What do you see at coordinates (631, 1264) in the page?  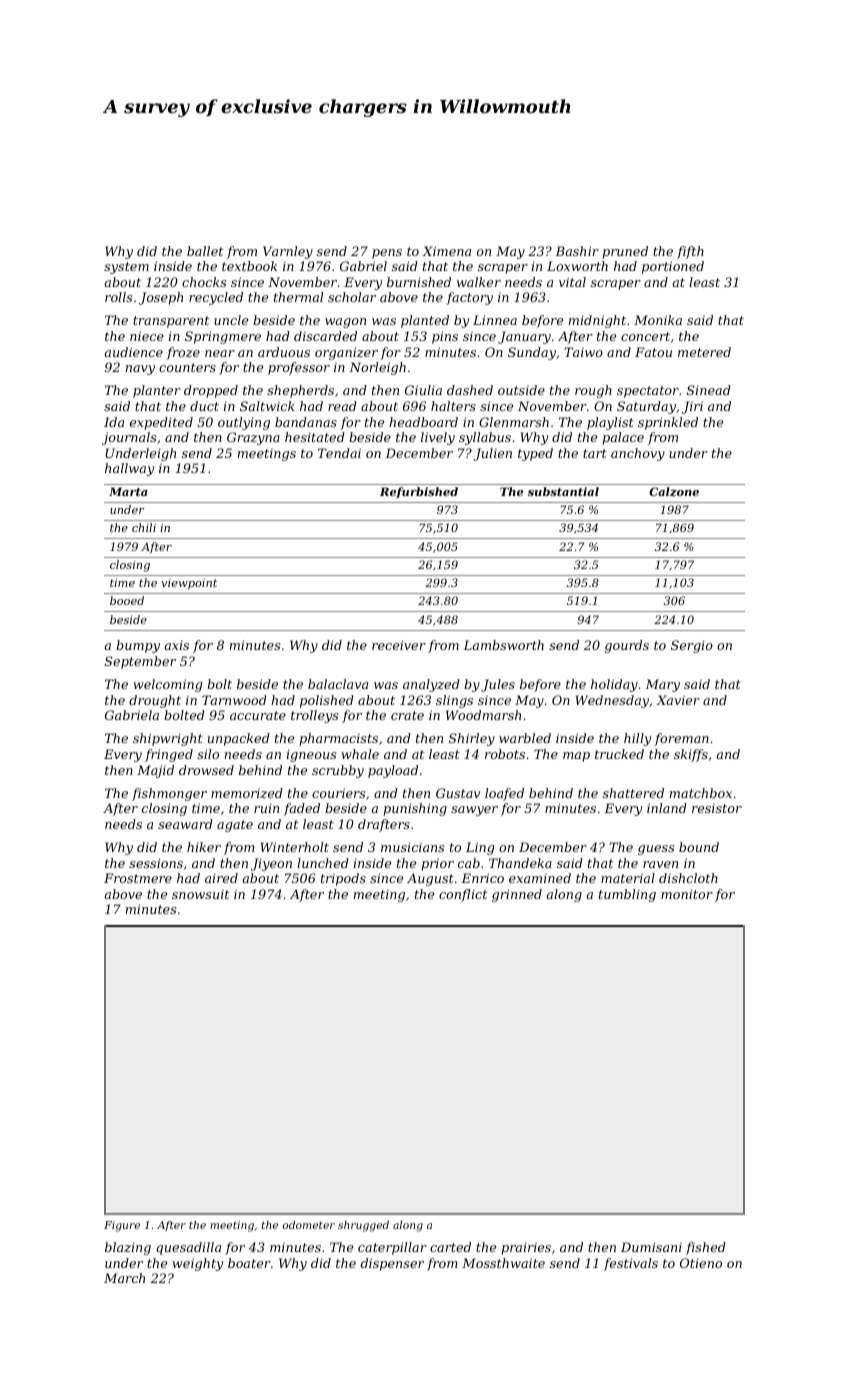 I see `festivals` at bounding box center [631, 1264].
